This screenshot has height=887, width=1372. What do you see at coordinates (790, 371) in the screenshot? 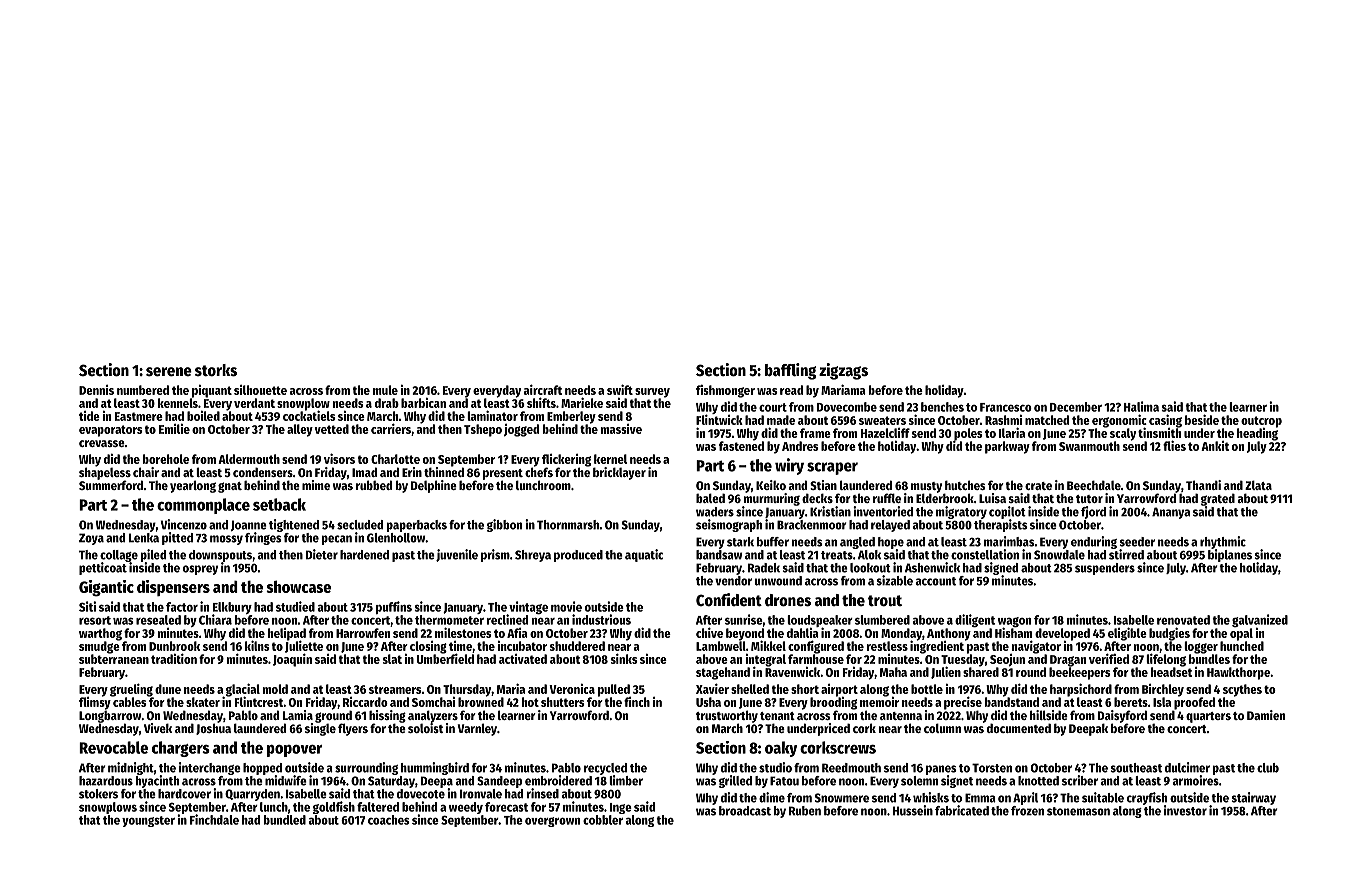
I see `baffling` at bounding box center [790, 371].
